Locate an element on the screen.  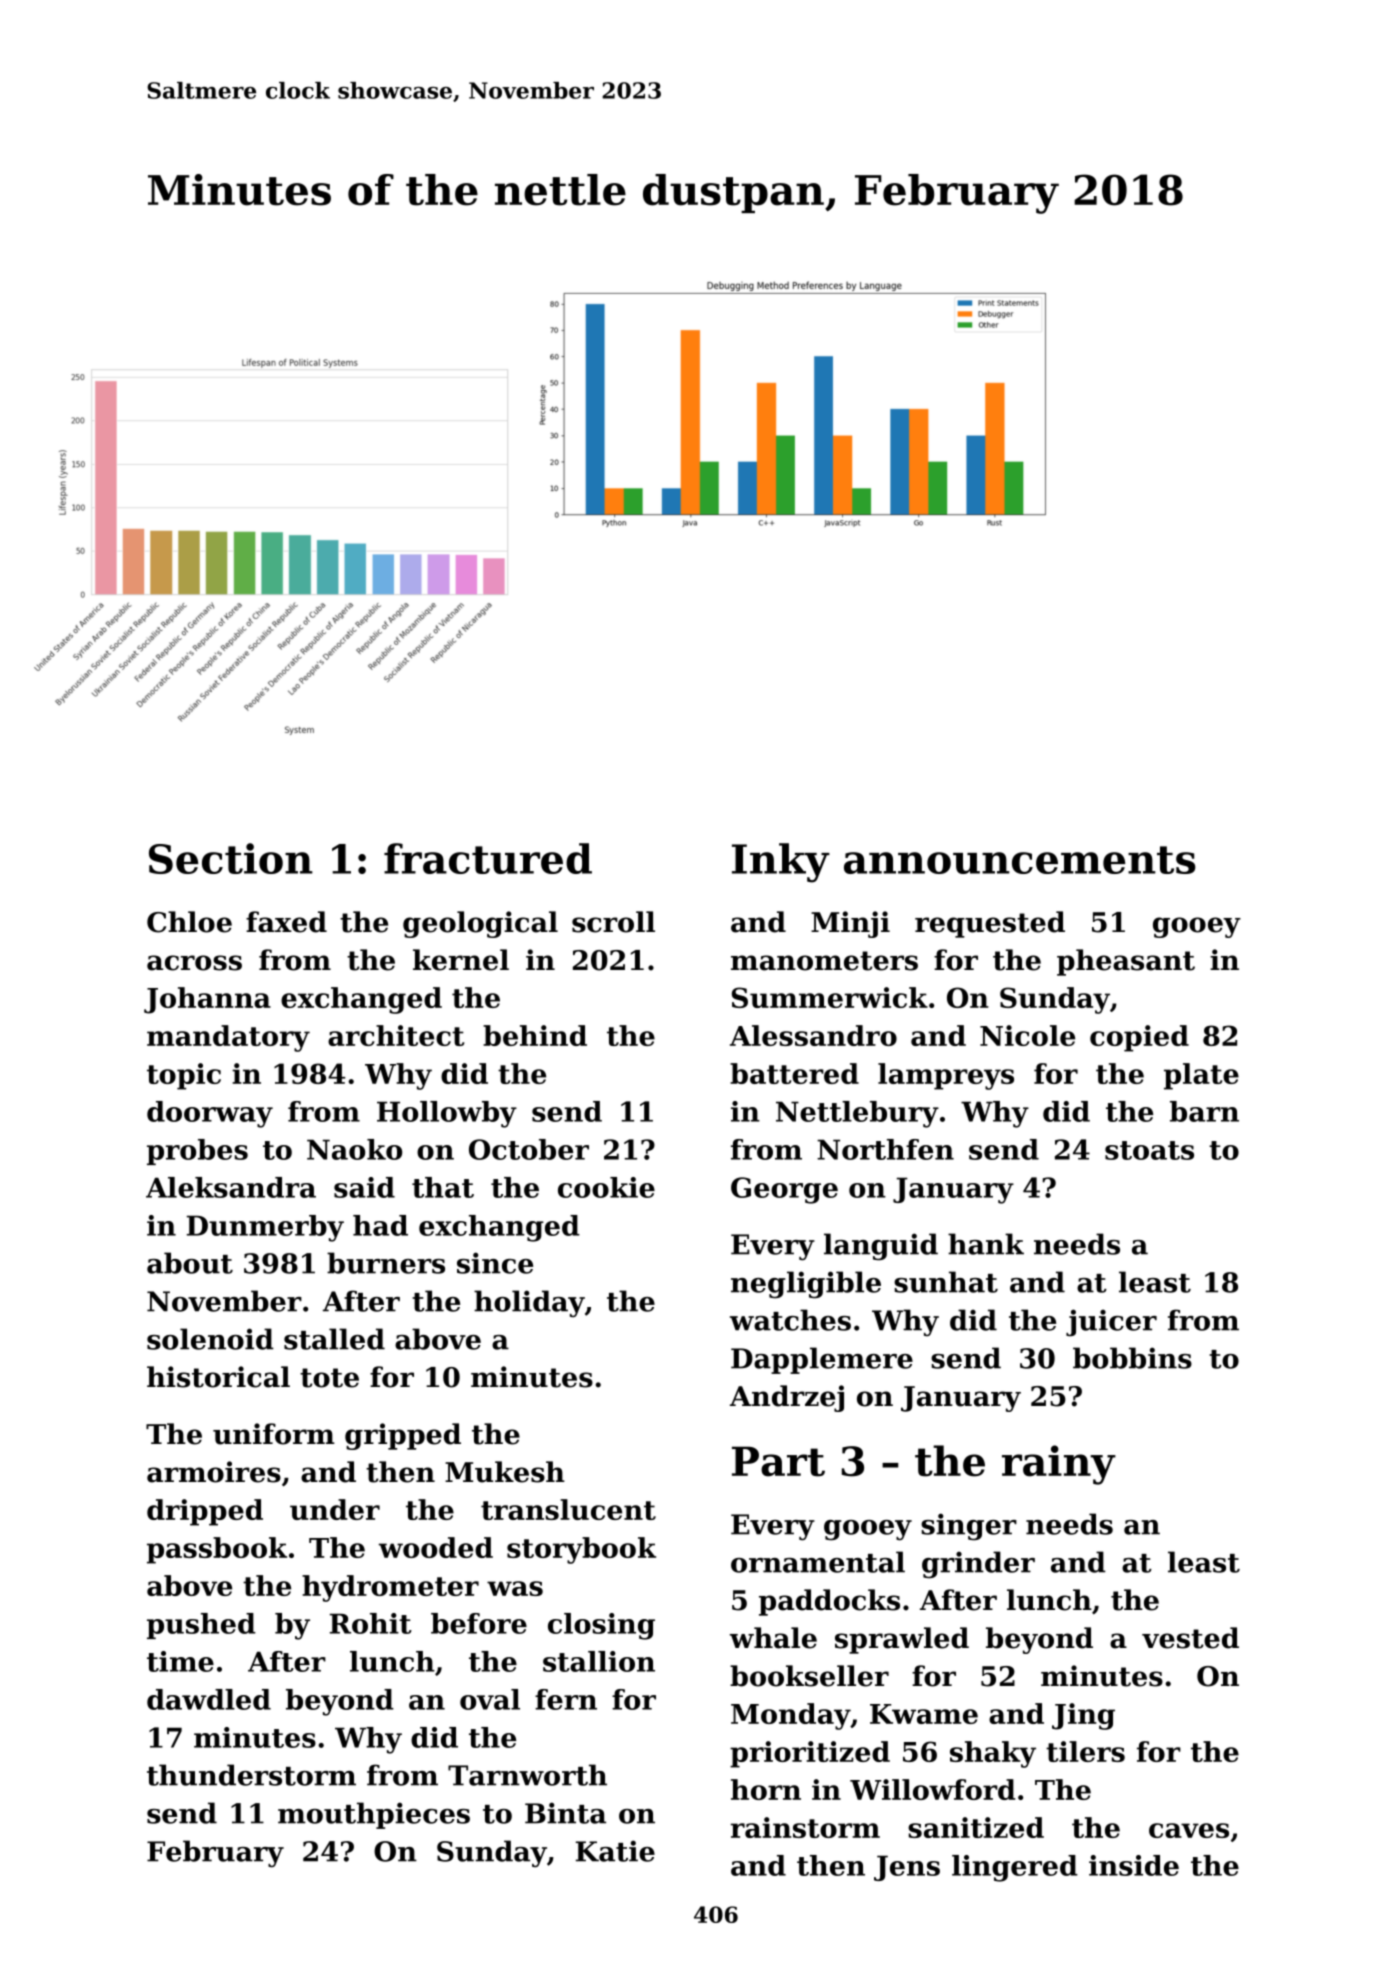
George is located at coordinates (784, 1190).
